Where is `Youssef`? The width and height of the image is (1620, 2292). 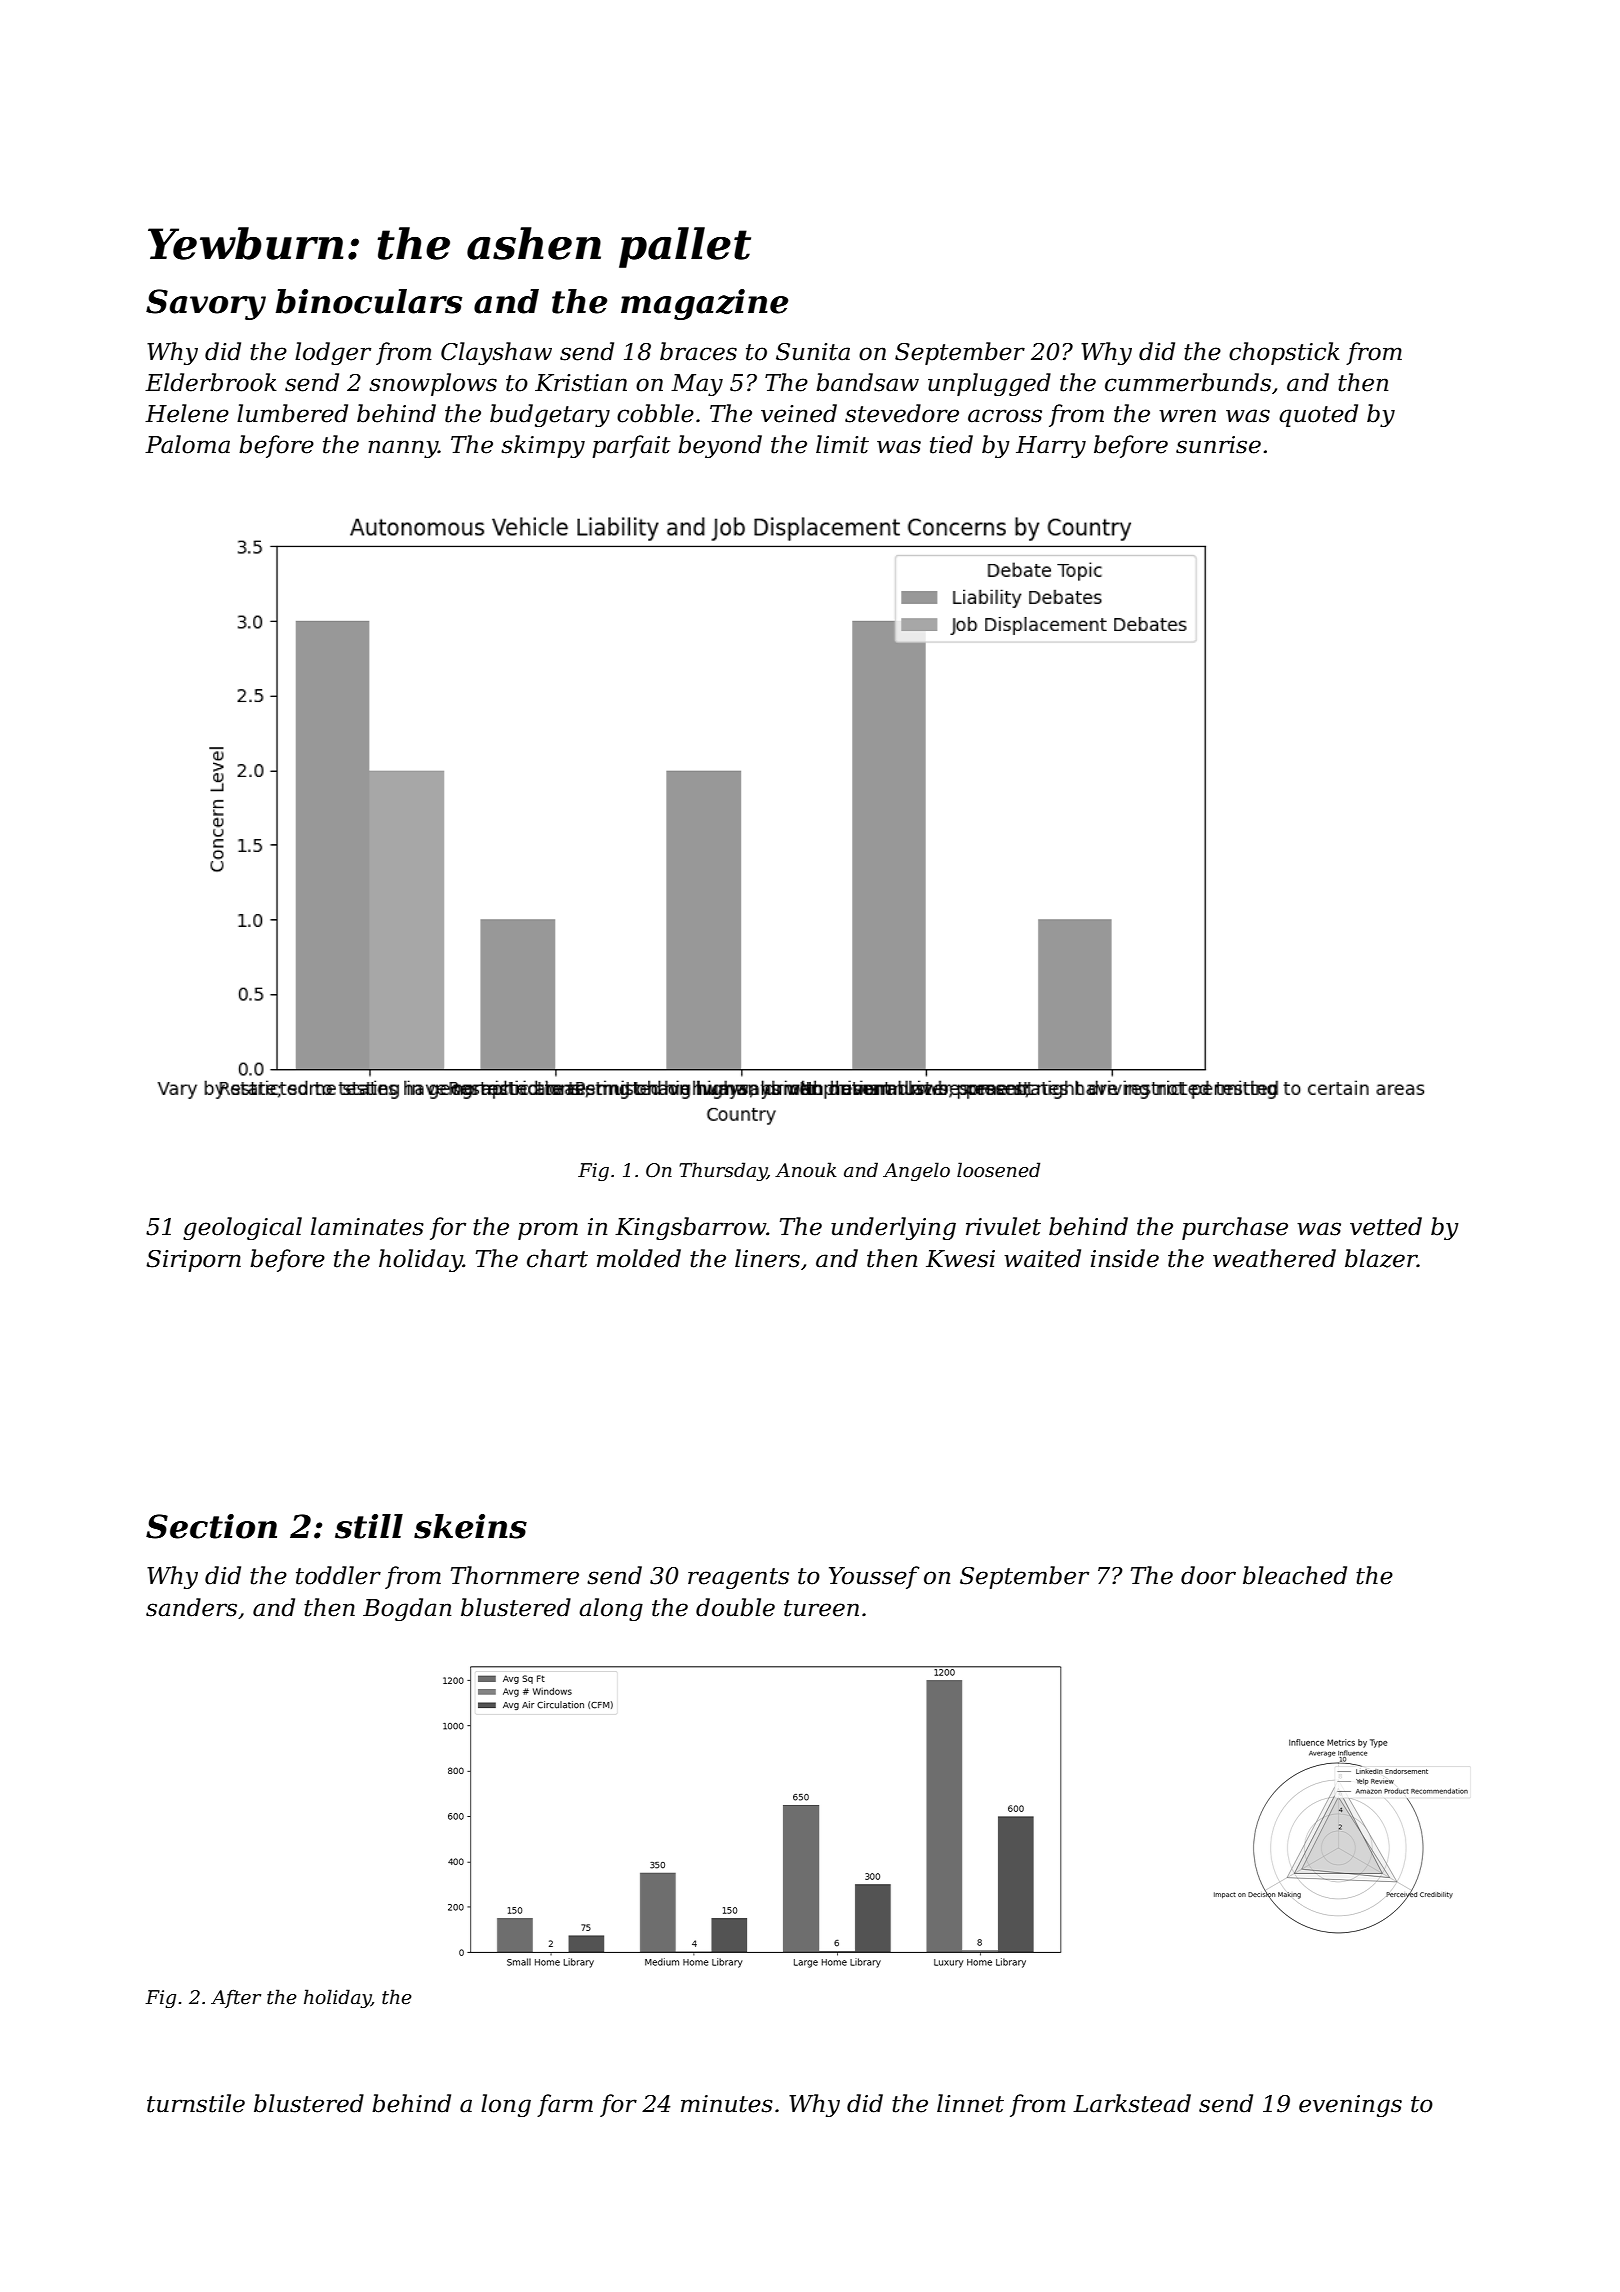
Youssef is located at coordinates (874, 1577).
